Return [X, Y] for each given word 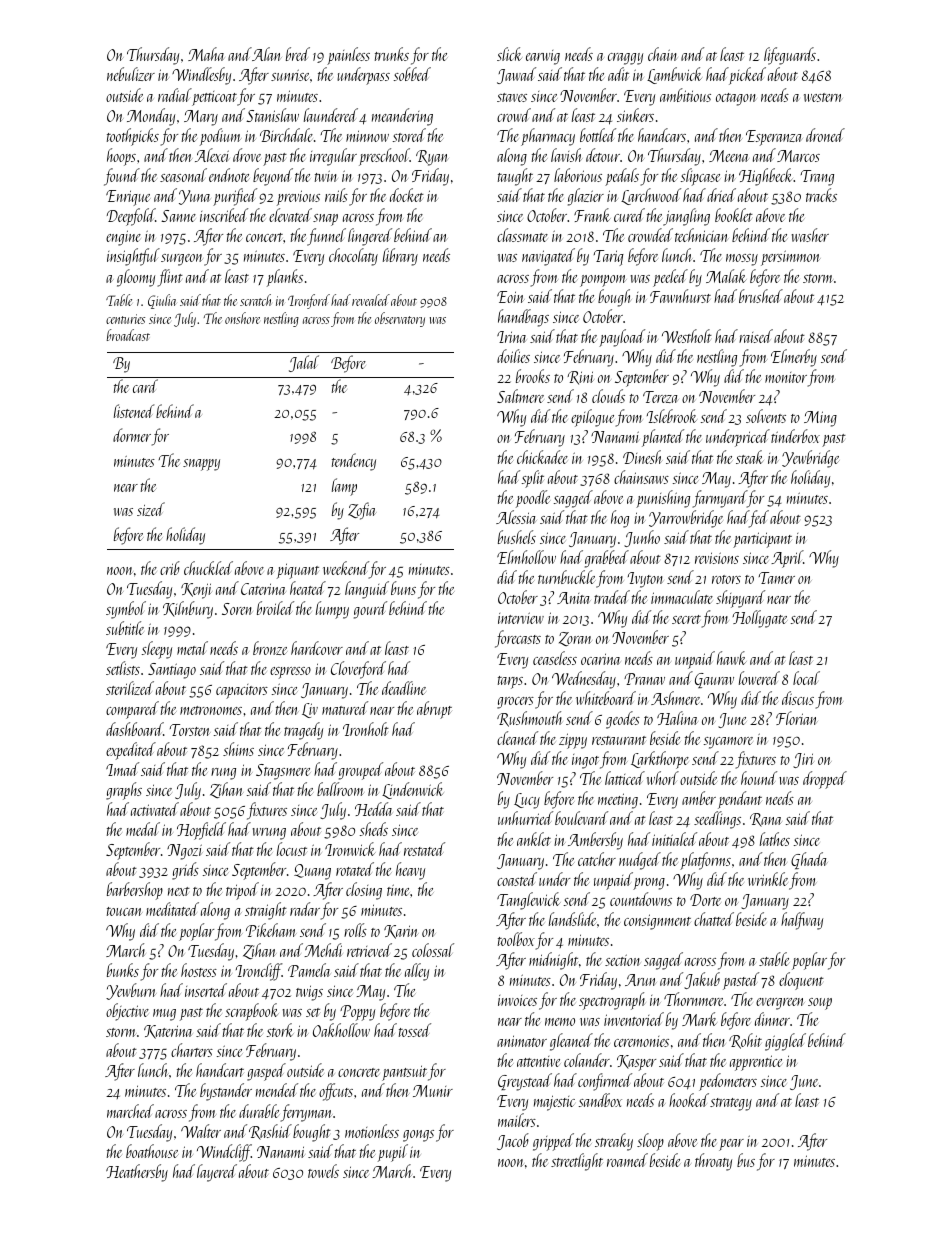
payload [622, 338]
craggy [625, 59]
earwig [543, 57]
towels [323, 1171]
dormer [132, 435]
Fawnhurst [680, 296]
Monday [151, 117]
